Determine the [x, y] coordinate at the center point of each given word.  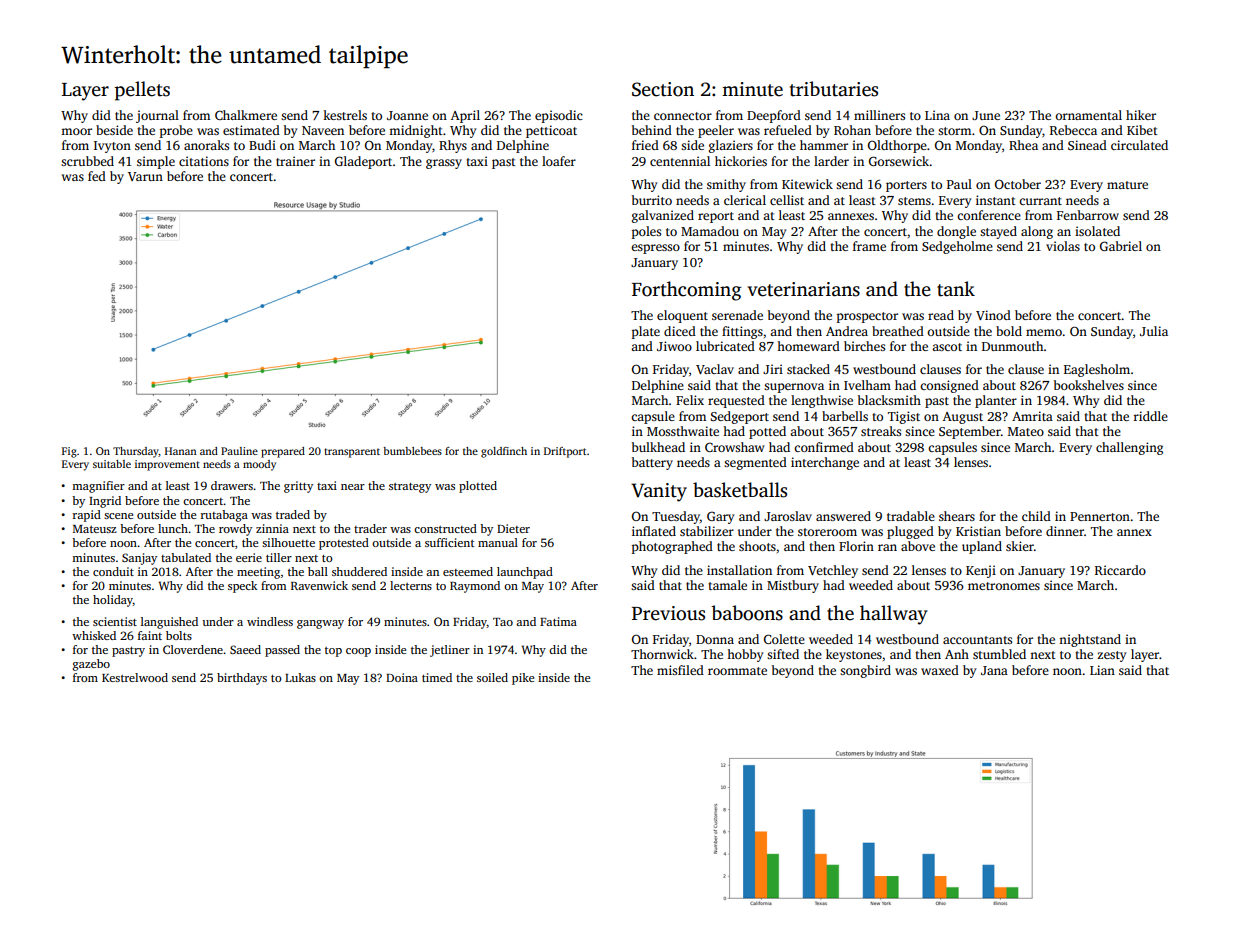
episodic [559, 116]
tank [956, 289]
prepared [283, 452]
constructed [445, 528]
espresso [655, 249]
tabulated [186, 557]
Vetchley [833, 571]
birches [864, 346]
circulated [1139, 145]
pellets [142, 91]
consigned [949, 386]
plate [646, 332]
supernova [794, 388]
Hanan [181, 451]
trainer [295, 161]
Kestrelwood [135, 677]
